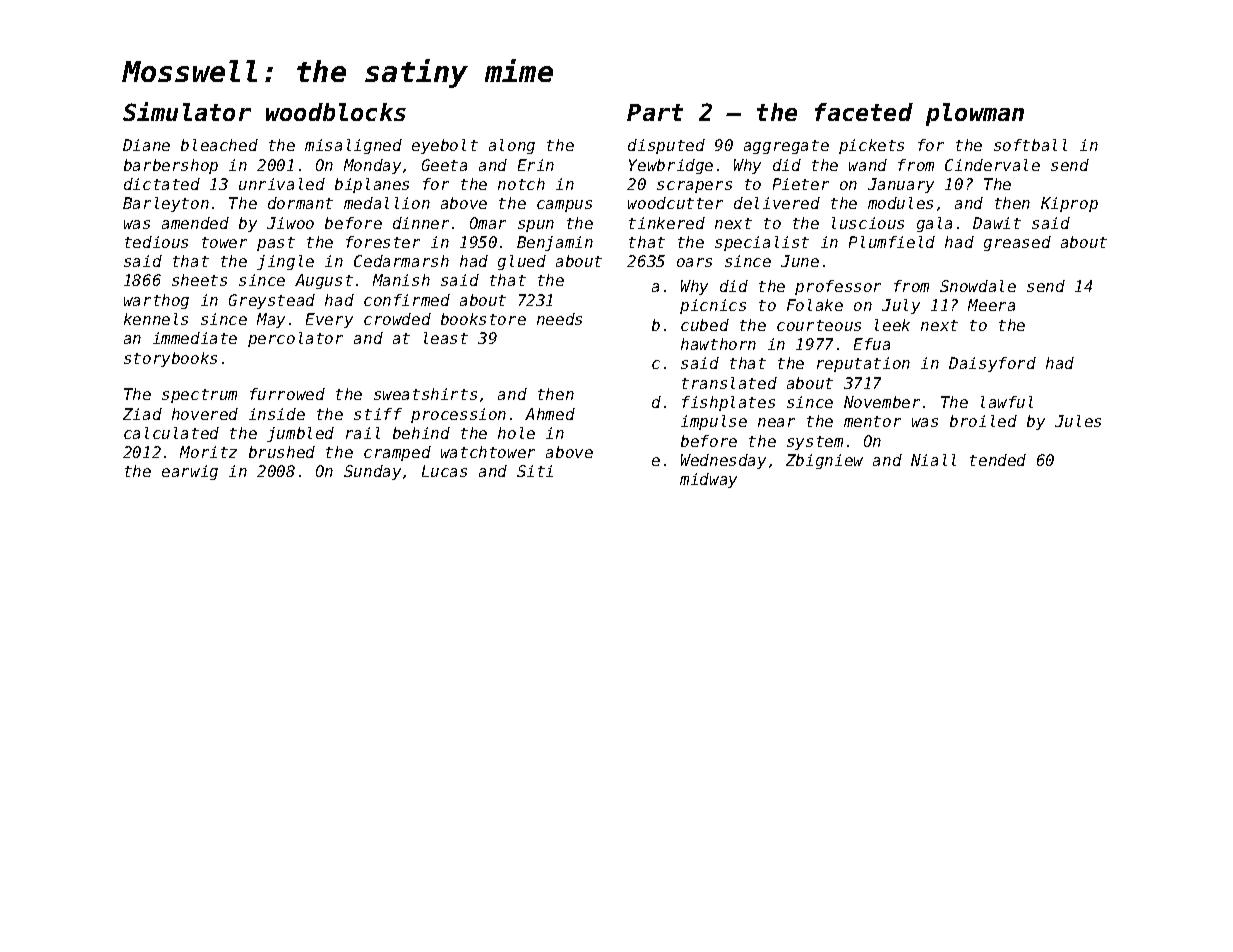  What do you see at coordinates (1030, 145) in the screenshot?
I see `softball` at bounding box center [1030, 145].
